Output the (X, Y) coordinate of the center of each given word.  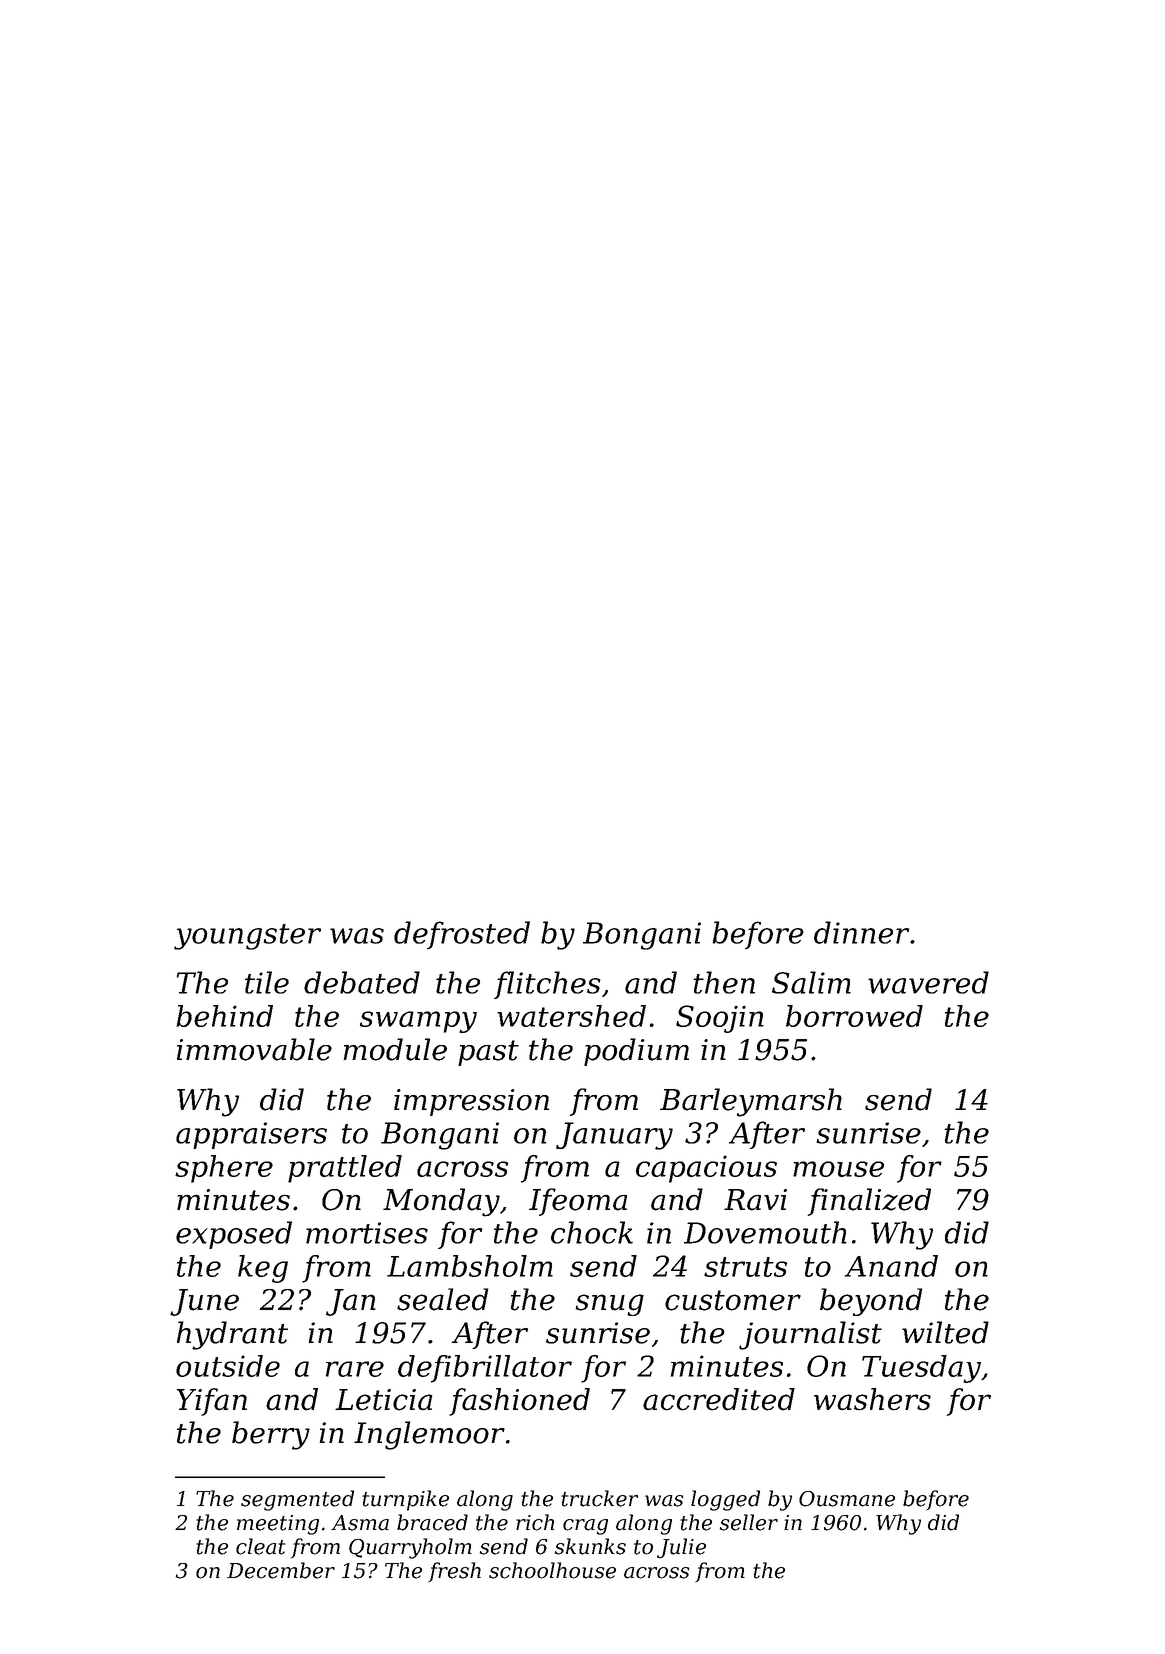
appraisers (251, 1135)
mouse (838, 1169)
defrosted (462, 935)
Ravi (755, 1200)
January (614, 1136)
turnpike (405, 1500)
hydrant (232, 1335)
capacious (706, 1169)
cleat (261, 1546)
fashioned (519, 1402)
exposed (234, 1235)
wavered (928, 982)
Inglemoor (429, 1435)
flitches (547, 985)
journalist (810, 1335)
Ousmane (847, 1499)
